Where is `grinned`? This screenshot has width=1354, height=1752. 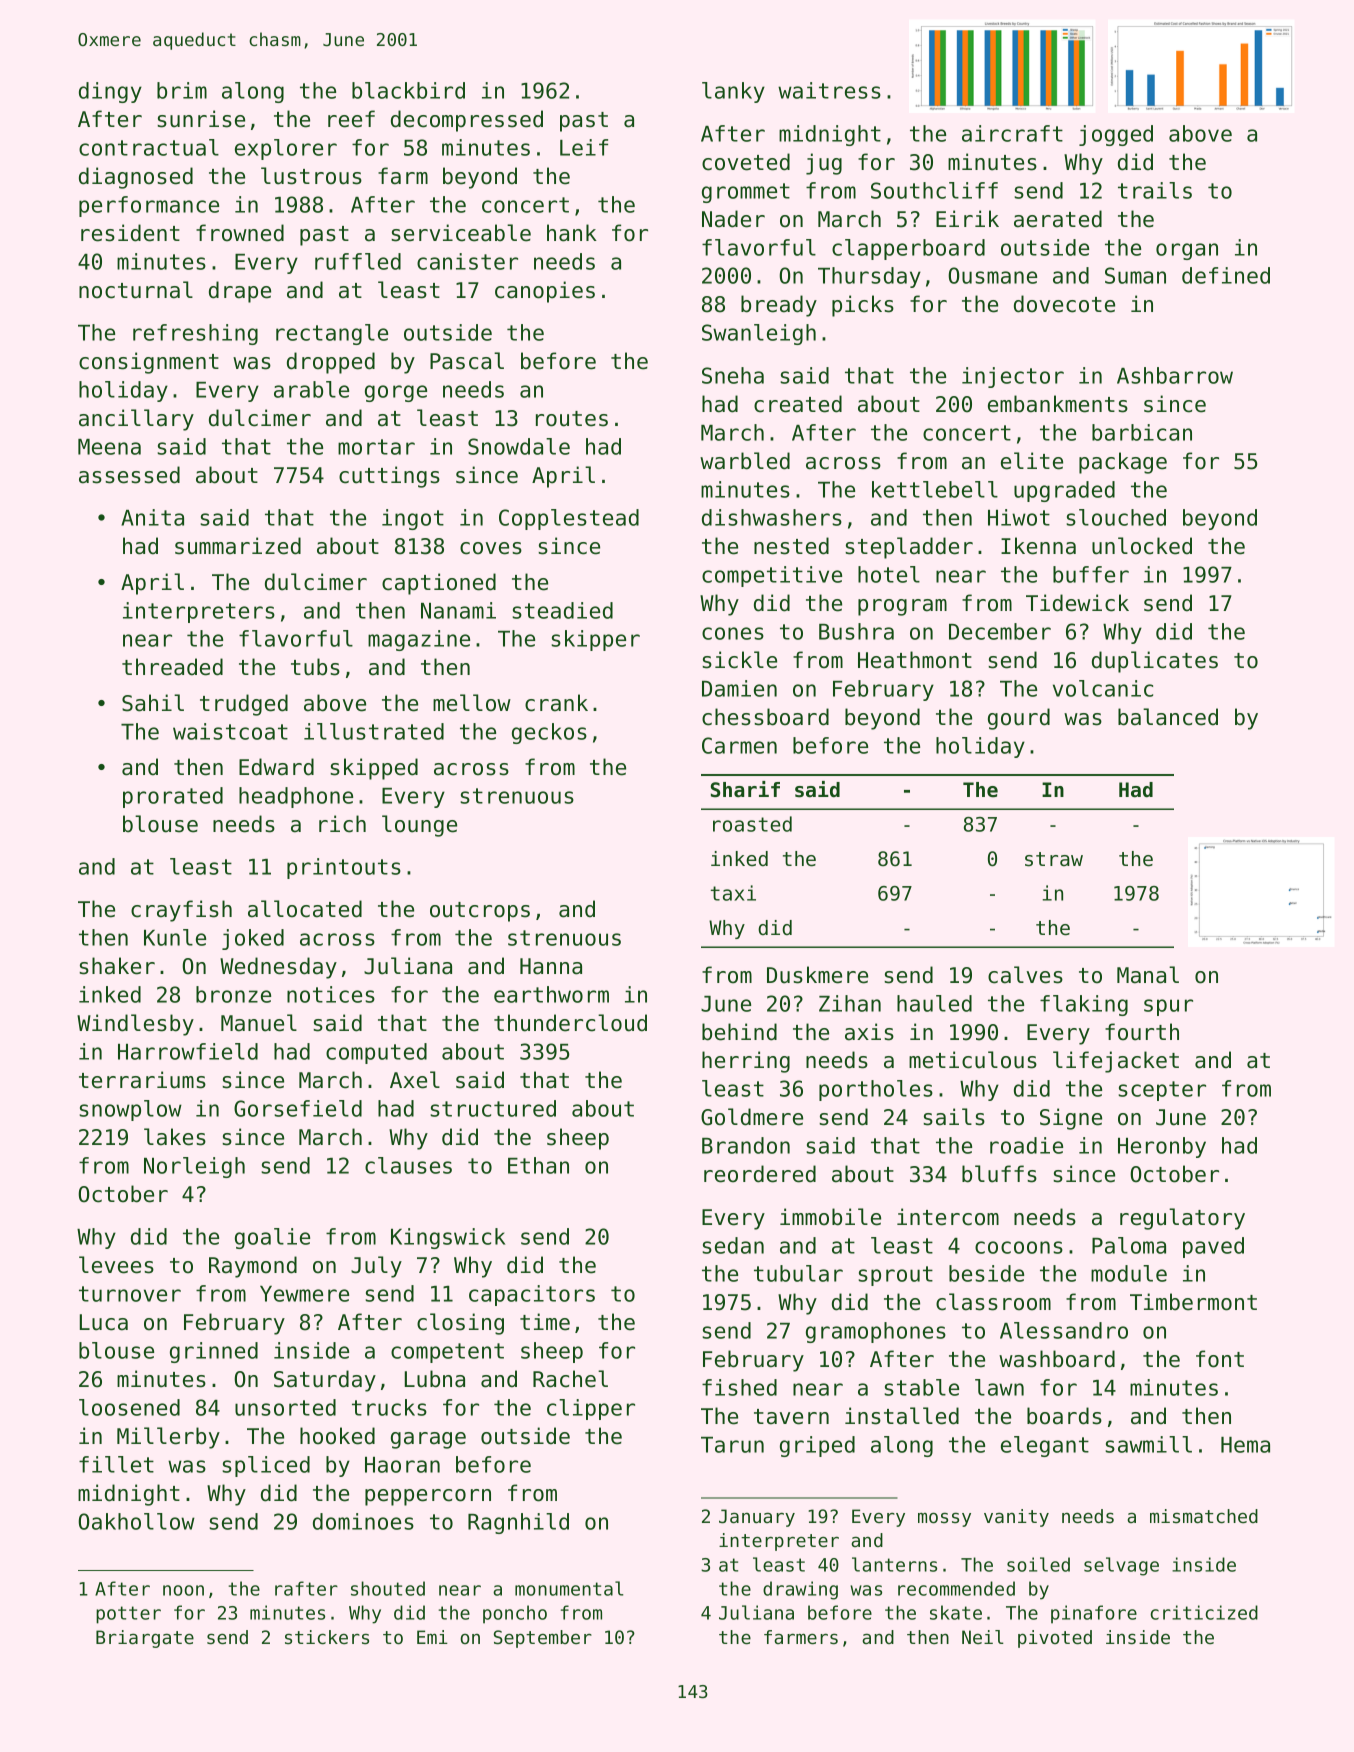
grinned is located at coordinates (214, 1352).
